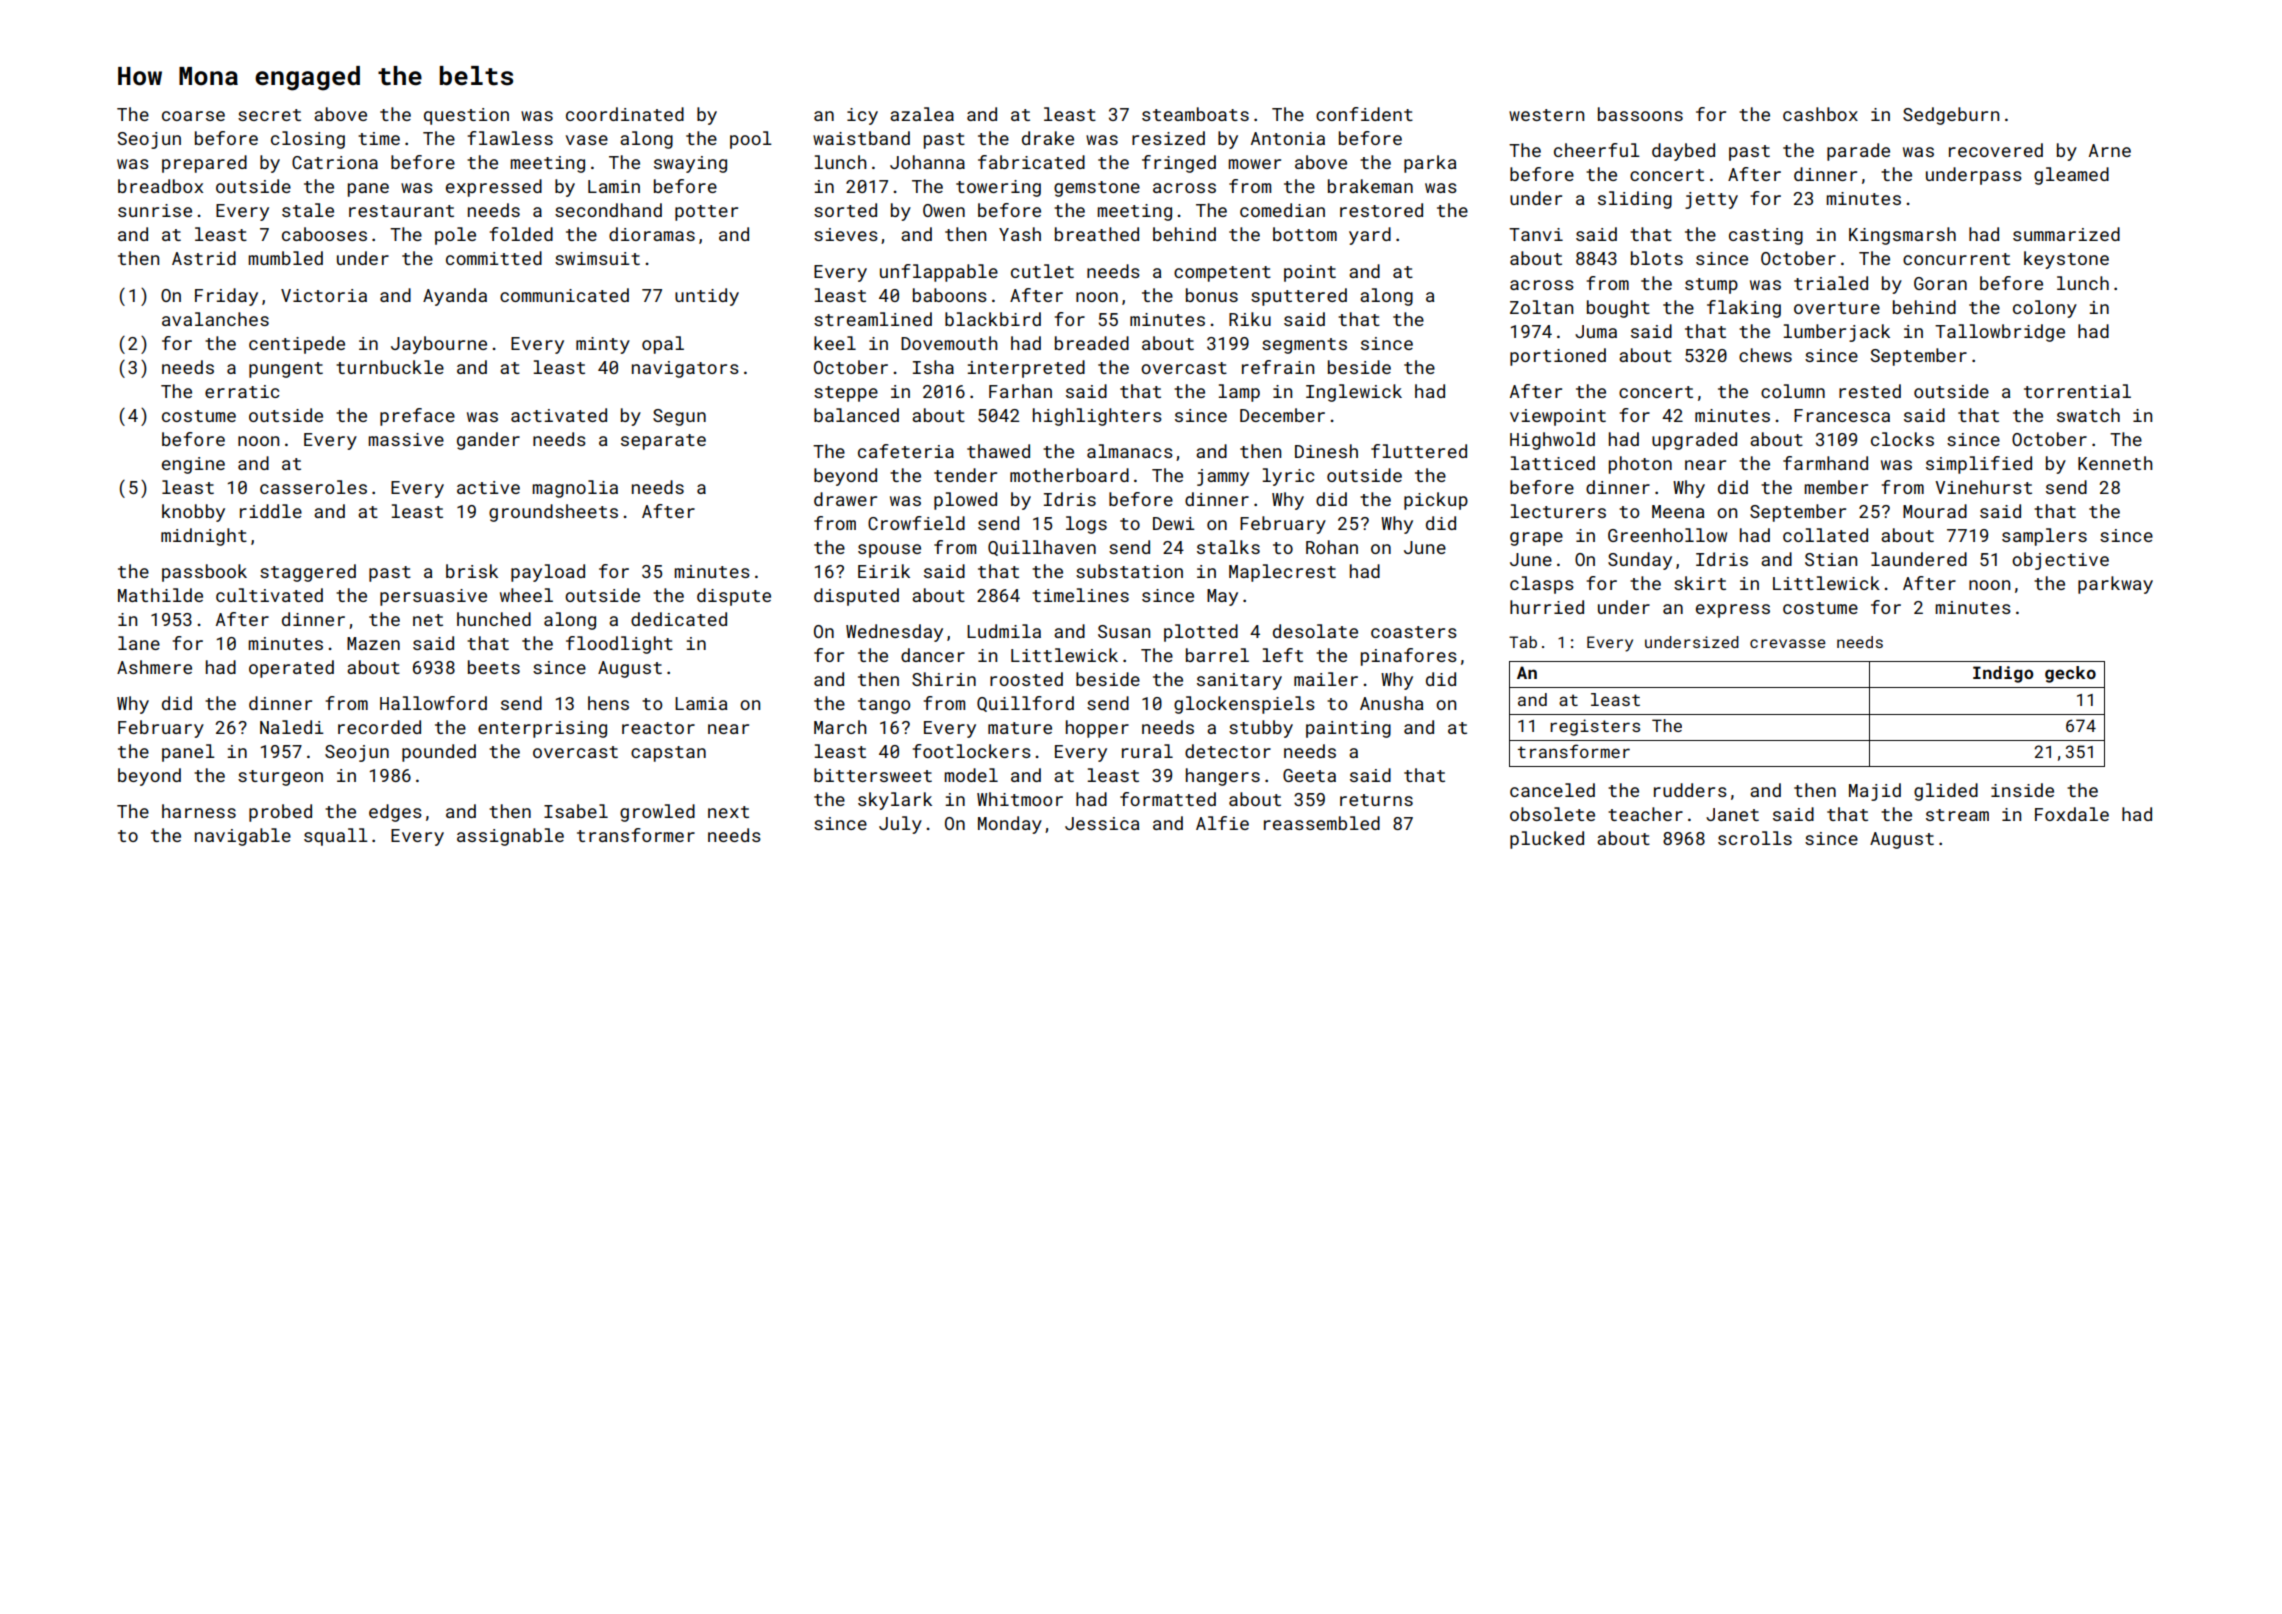 The image size is (2282, 1614). I want to click on blackbird, so click(993, 319).
